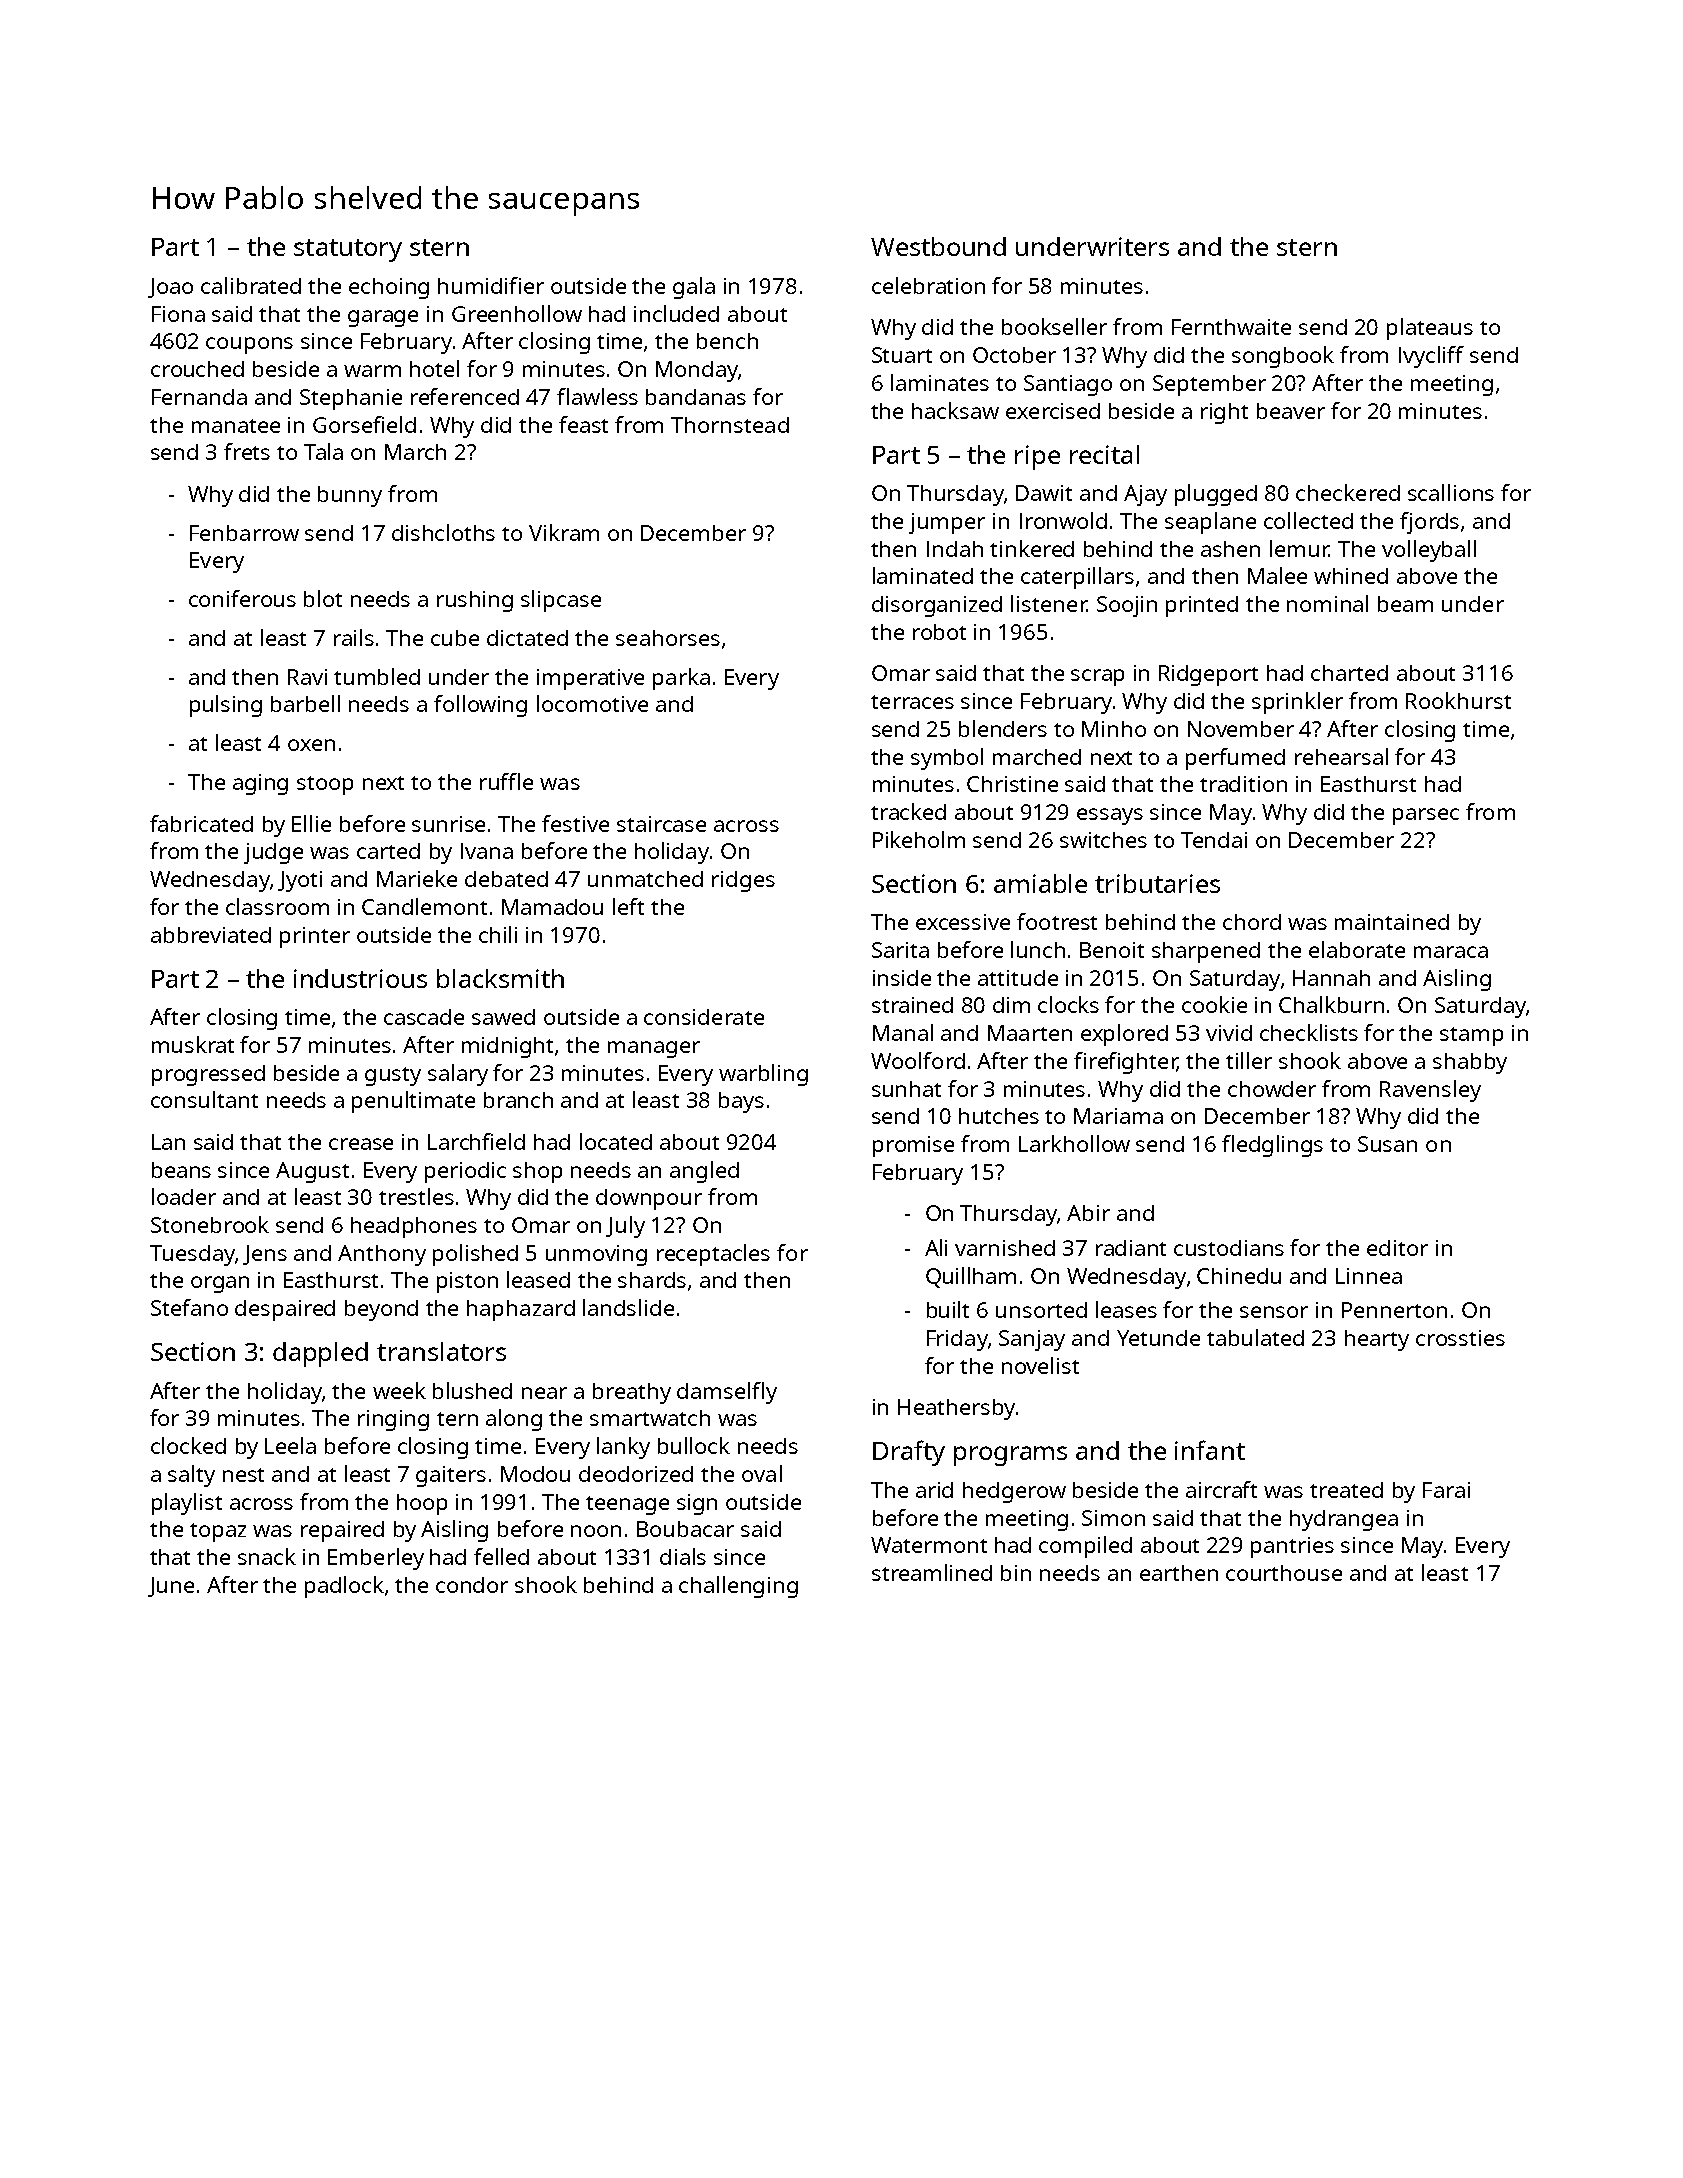 The width and height of the screenshot is (1683, 2178). What do you see at coordinates (171, 1587) in the screenshot?
I see `June` at bounding box center [171, 1587].
